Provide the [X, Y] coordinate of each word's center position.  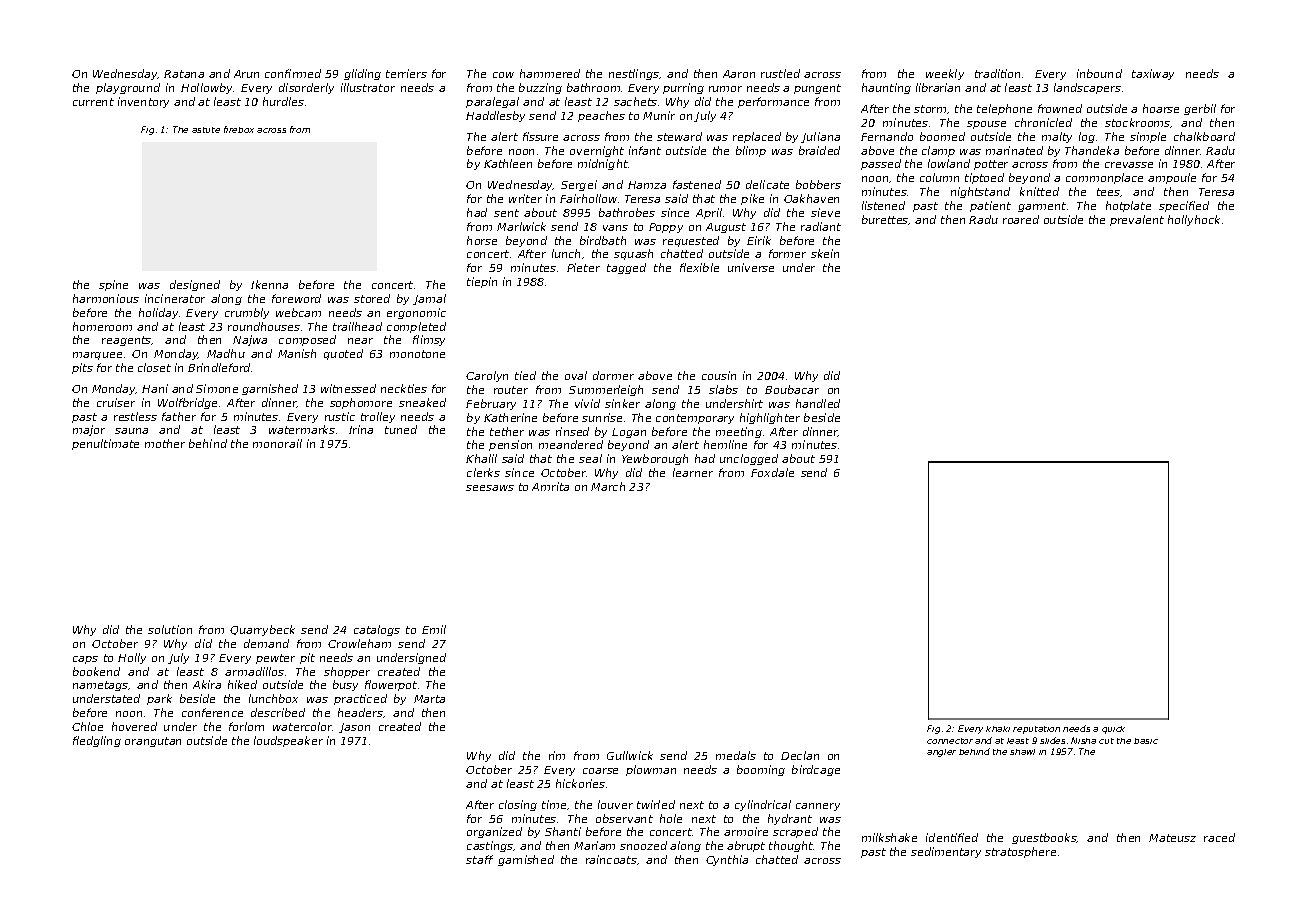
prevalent [1137, 220]
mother [165, 443]
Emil [434, 629]
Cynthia [727, 860]
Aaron [739, 74]
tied [525, 375]
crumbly [247, 313]
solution [170, 629]
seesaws [490, 488]
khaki [998, 729]
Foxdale [772, 472]
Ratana [184, 74]
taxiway [1153, 74]
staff [479, 859]
